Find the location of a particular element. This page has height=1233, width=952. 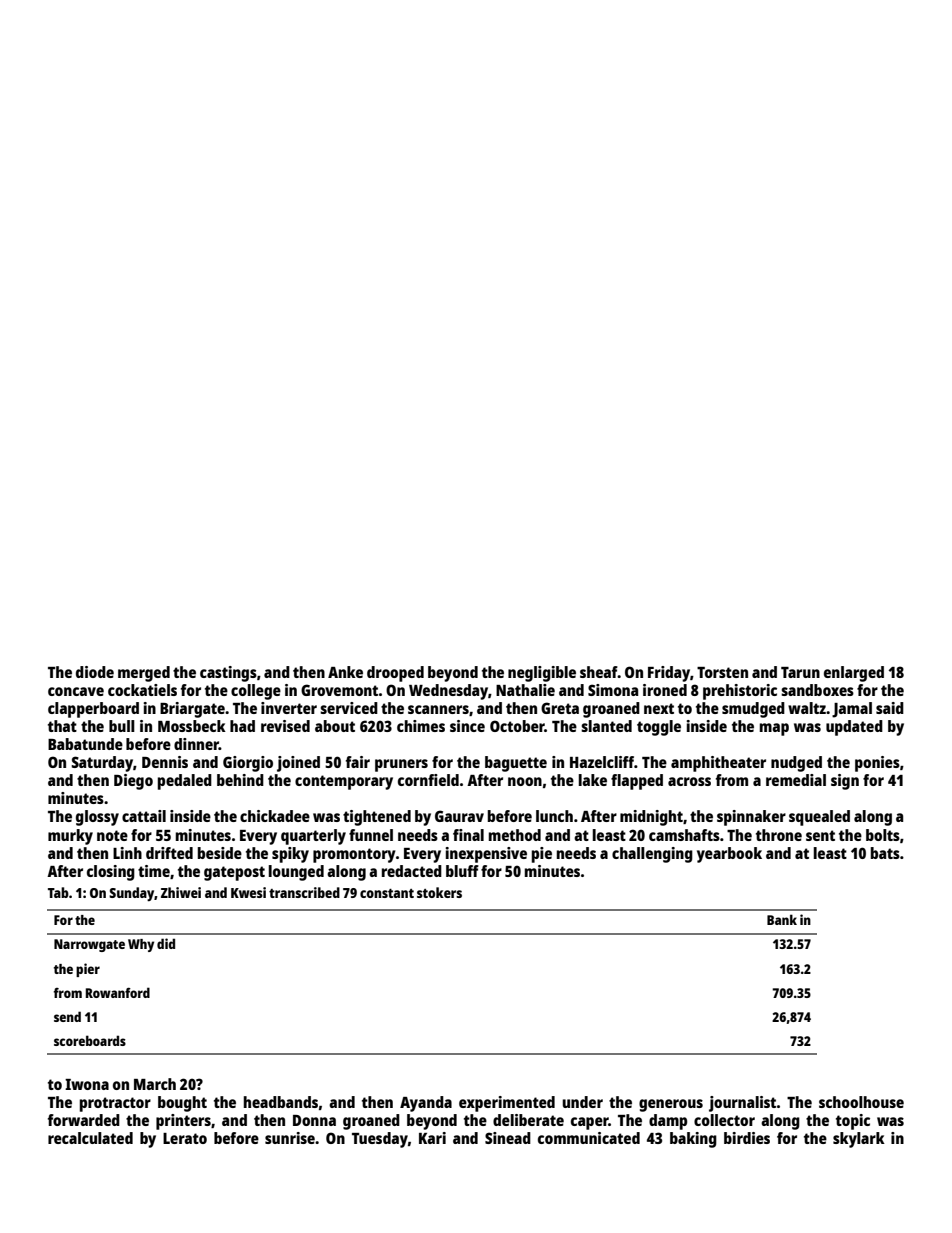

castings is located at coordinates (228, 674).
